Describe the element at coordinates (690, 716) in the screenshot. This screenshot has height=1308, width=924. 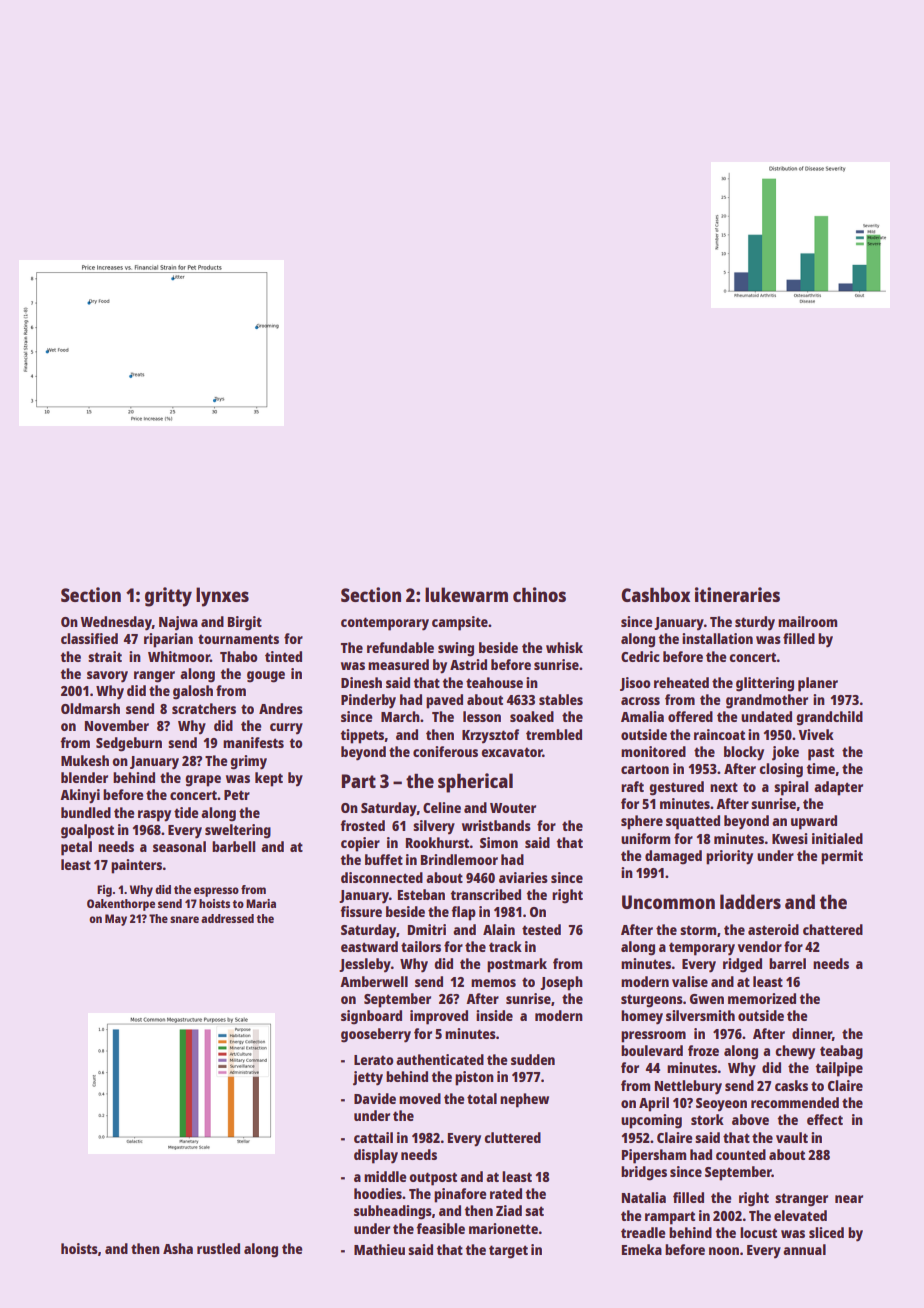
I see `offered` at that location.
